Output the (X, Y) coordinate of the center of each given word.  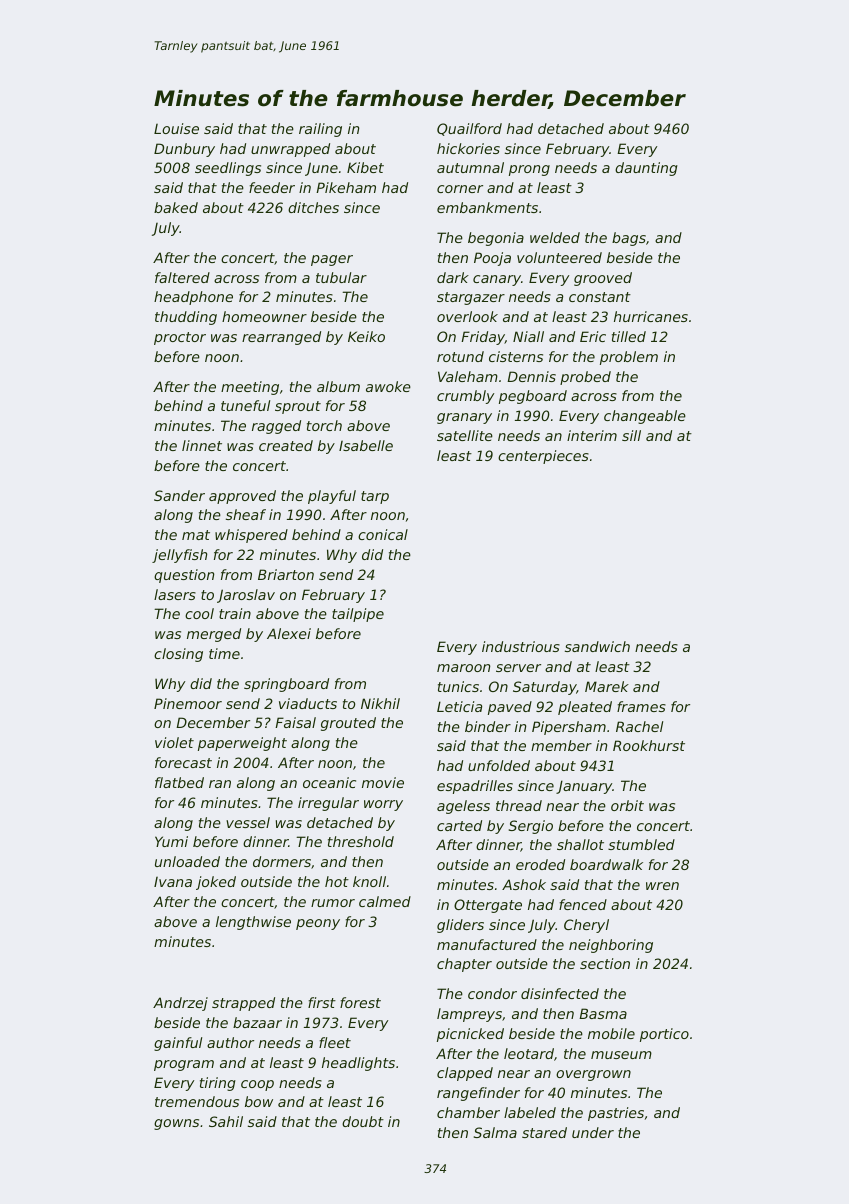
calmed (385, 901)
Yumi (171, 841)
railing (320, 130)
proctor (180, 338)
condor (492, 993)
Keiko (366, 336)
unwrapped (290, 150)
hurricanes (651, 316)
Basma (603, 1013)
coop (257, 1085)
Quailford (469, 129)
